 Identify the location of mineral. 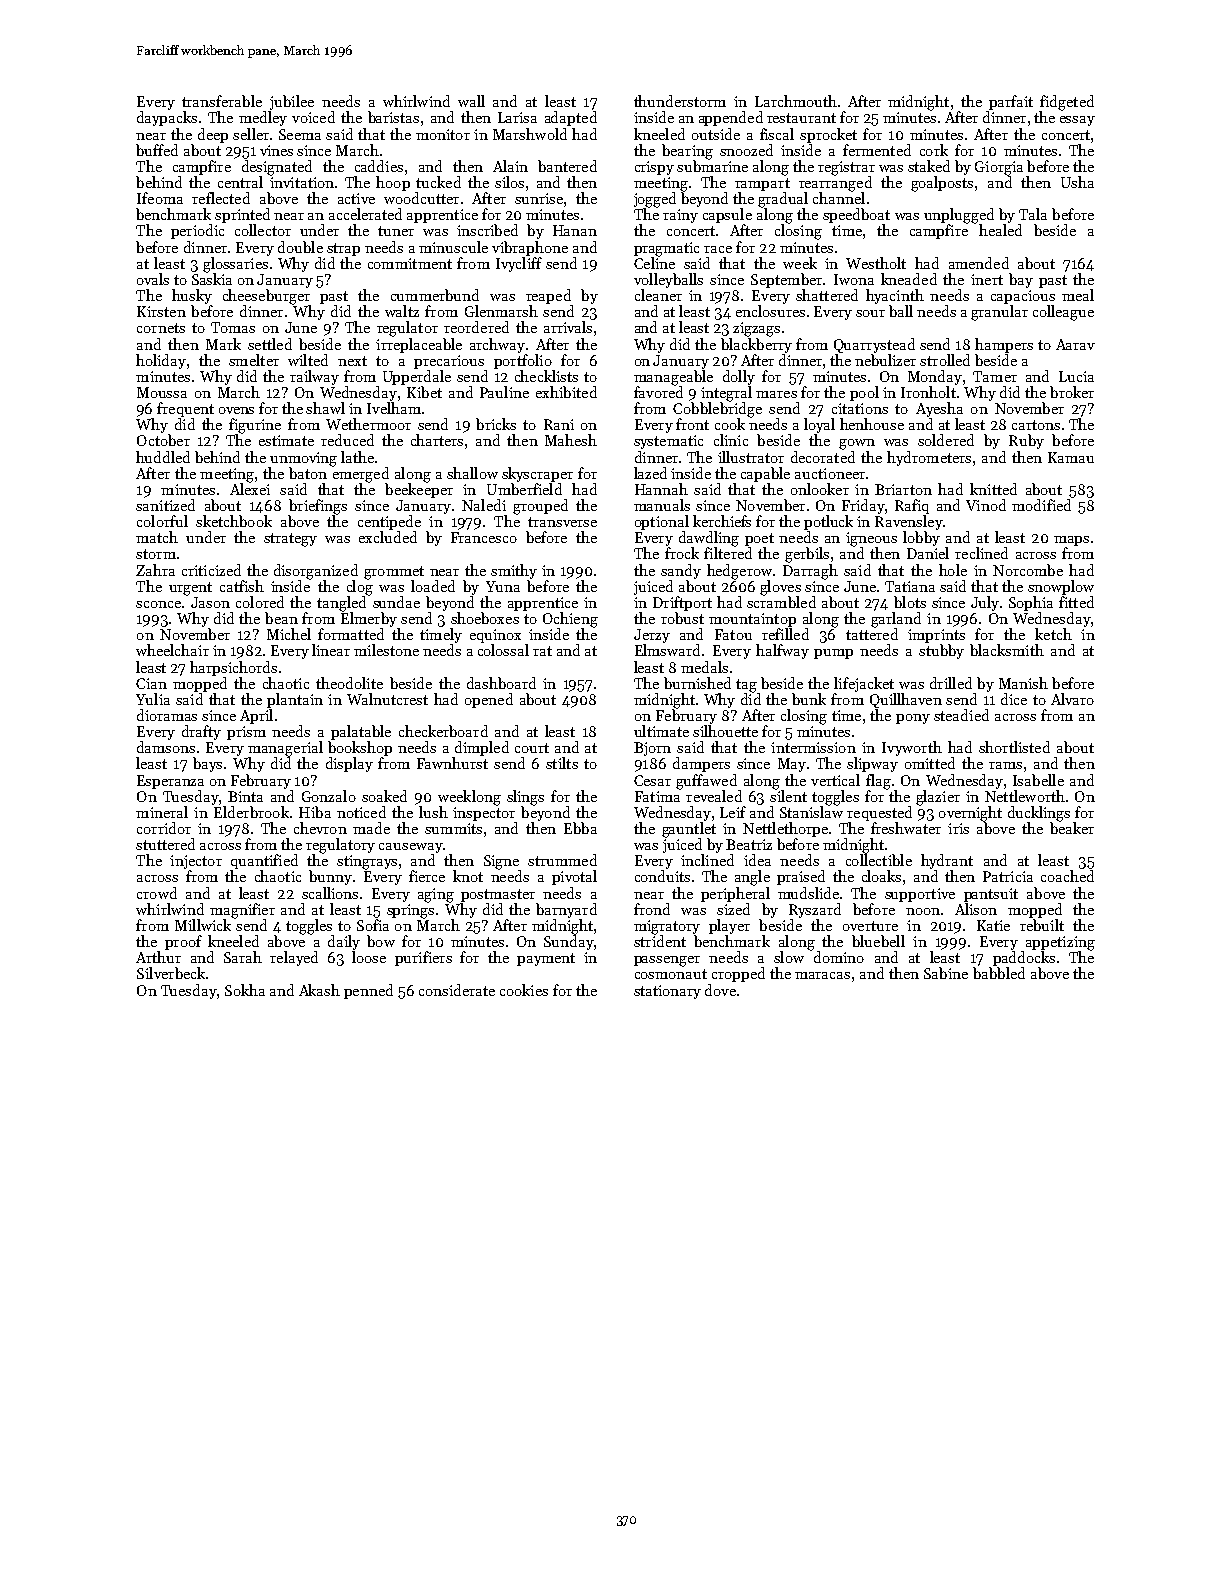
(162, 812).
